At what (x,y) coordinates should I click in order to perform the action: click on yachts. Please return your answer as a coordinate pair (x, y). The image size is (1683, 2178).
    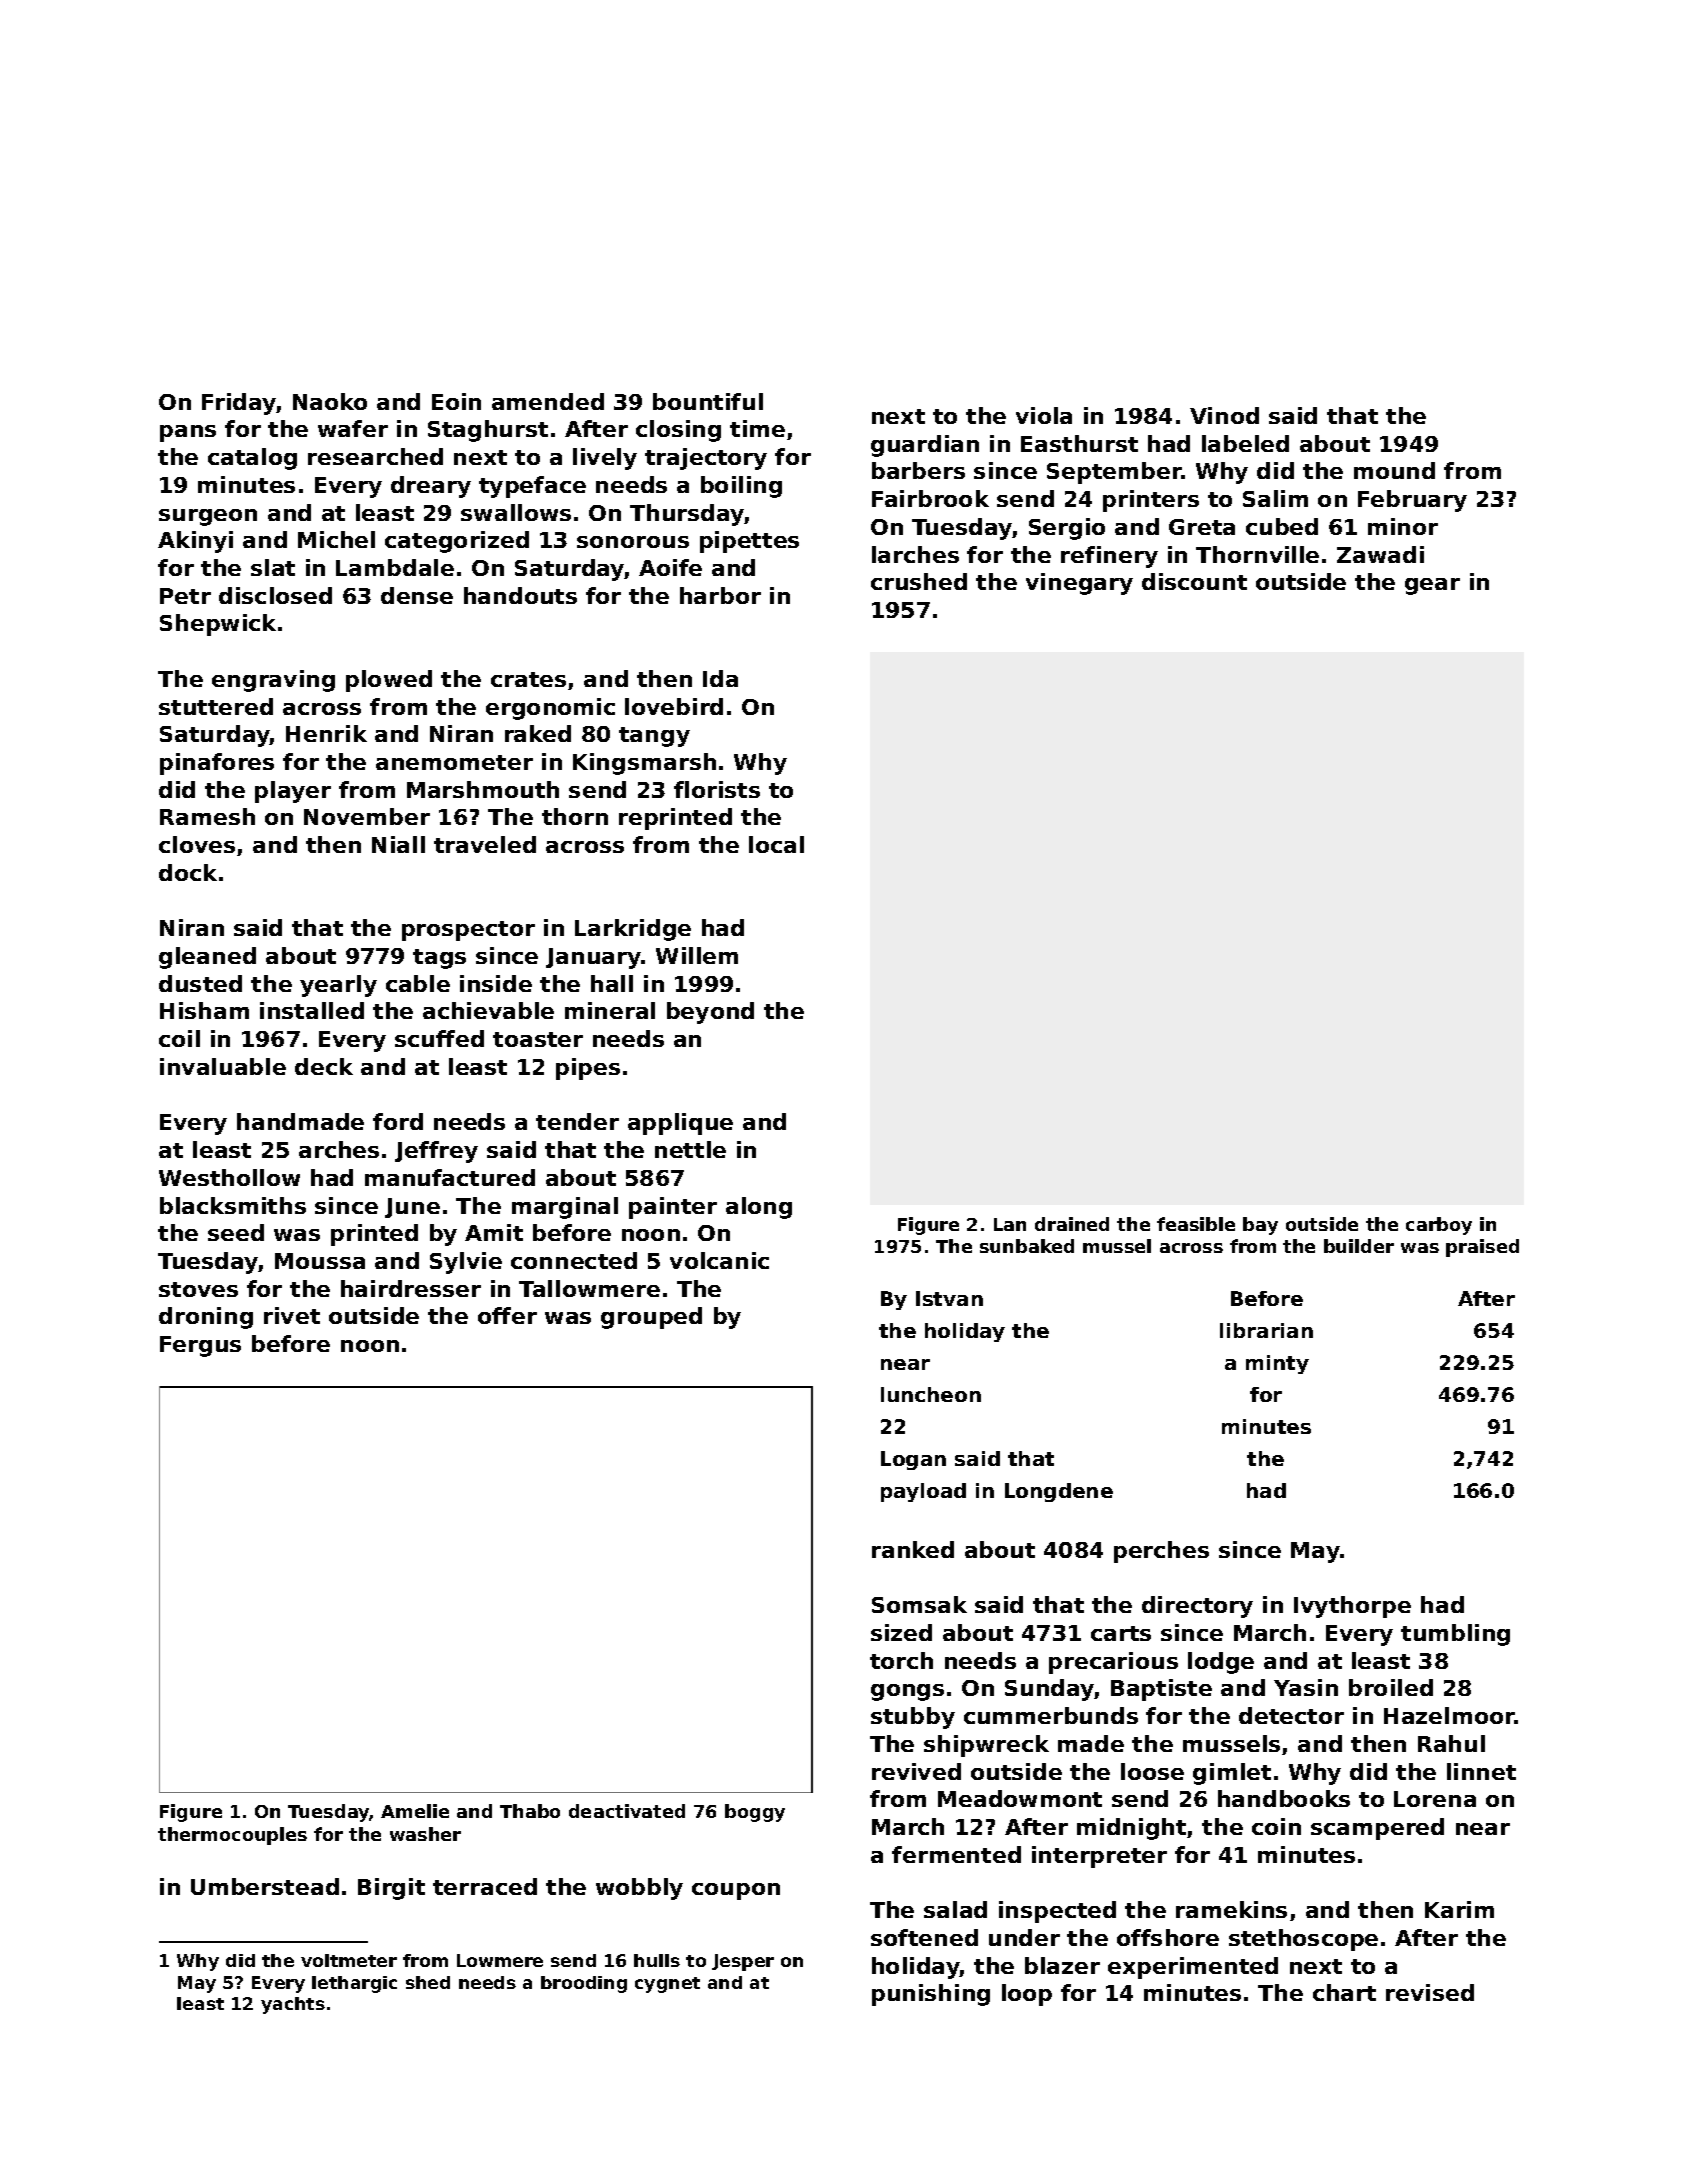
    Looking at the image, I should click on (293, 2005).
